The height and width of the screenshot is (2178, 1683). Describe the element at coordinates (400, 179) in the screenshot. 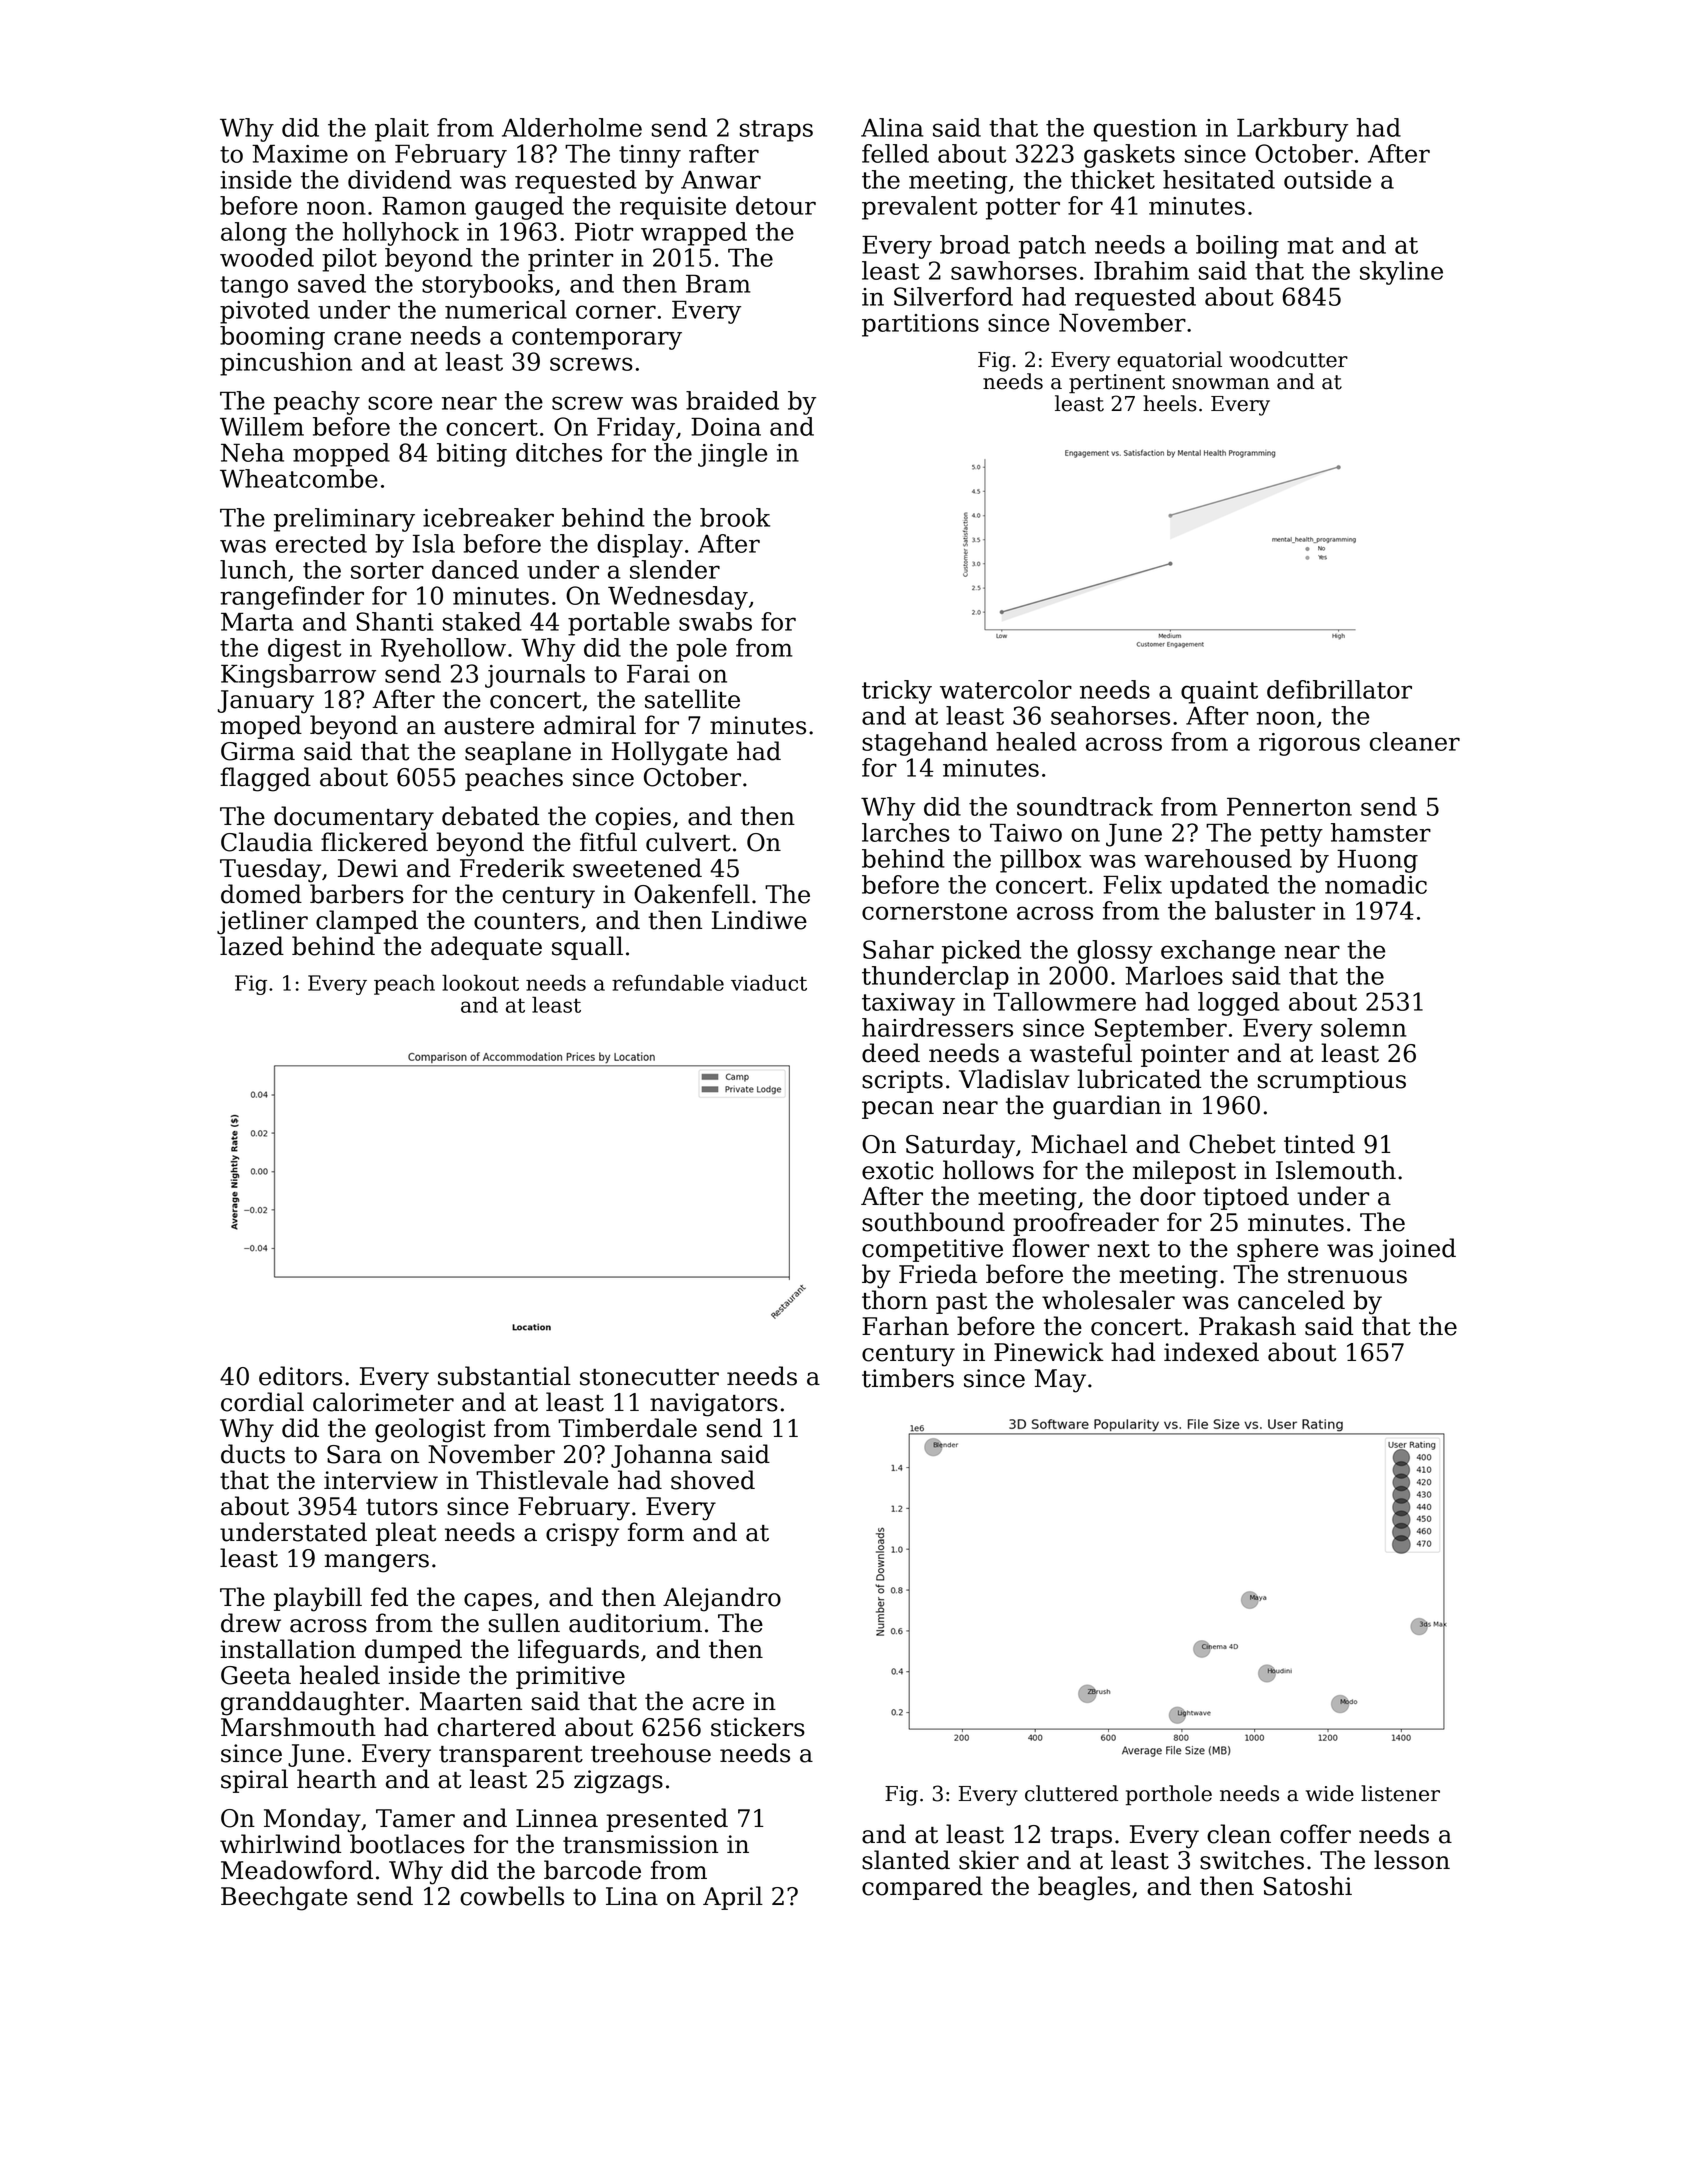

I see `dividend` at that location.
